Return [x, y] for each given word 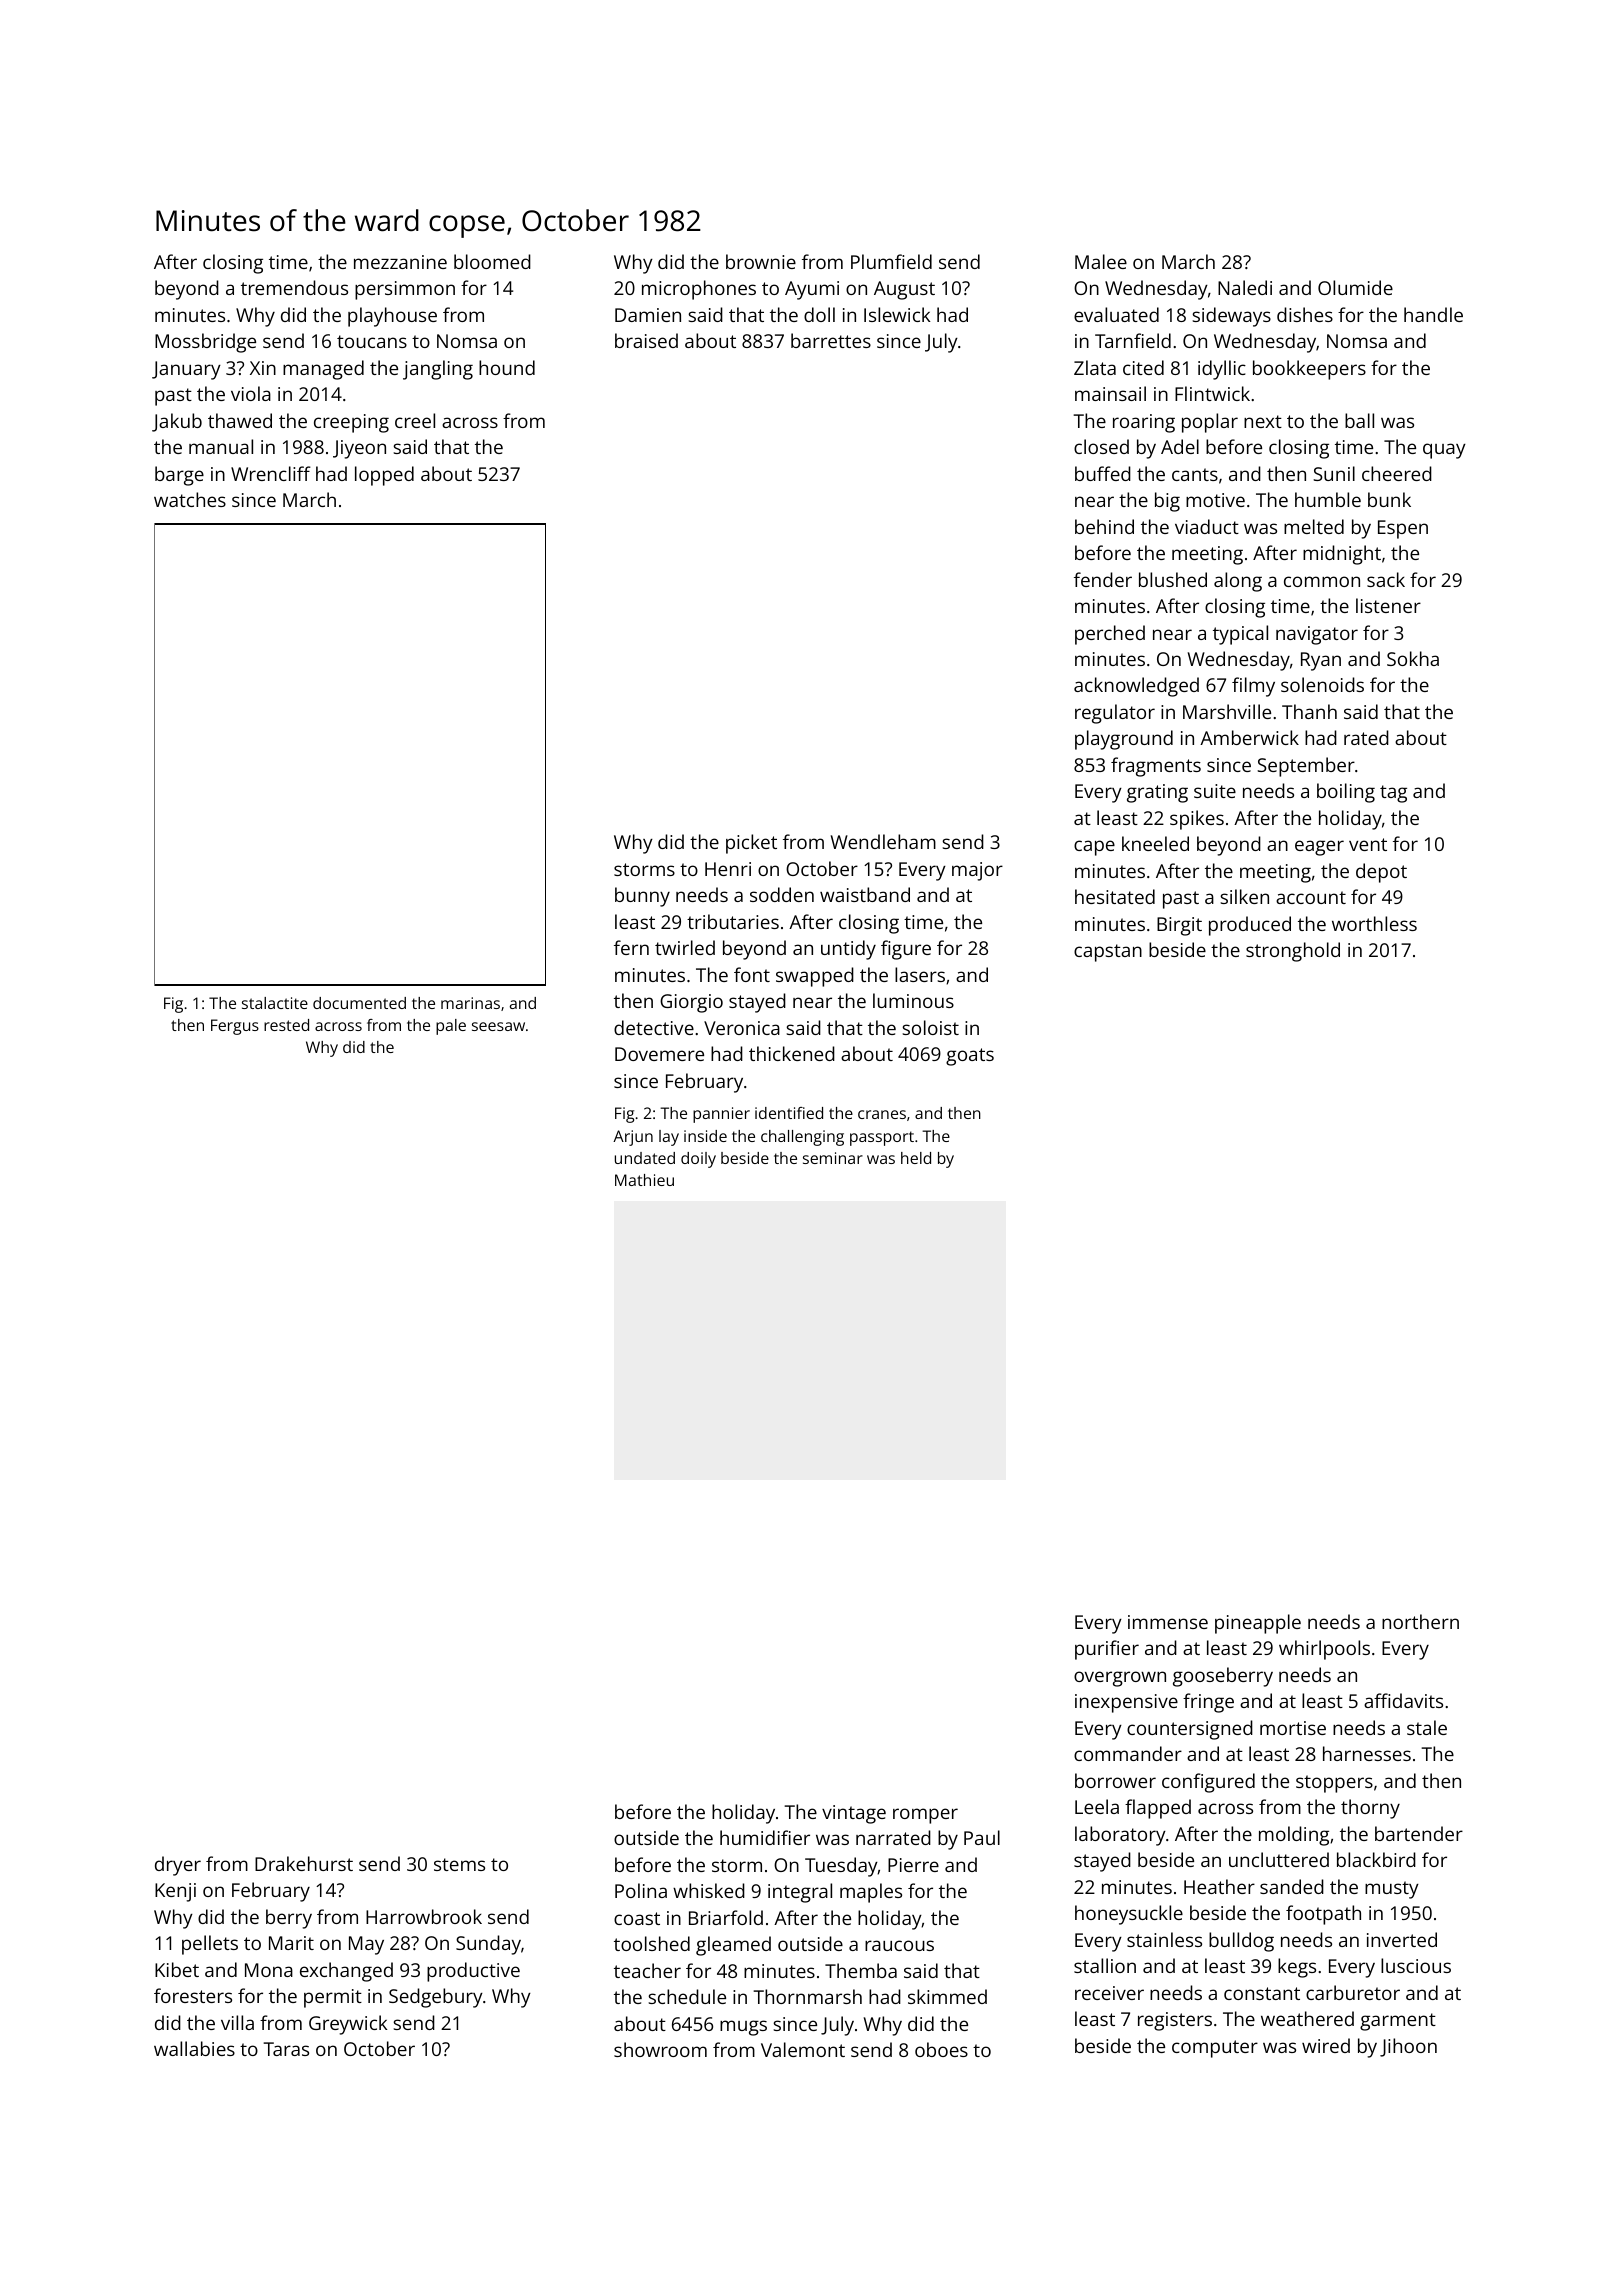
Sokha [1413, 658]
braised [646, 340]
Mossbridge [205, 343]
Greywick [348, 2025]
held [916, 1158]
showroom [660, 2049]
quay [1444, 451]
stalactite [275, 1003]
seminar [833, 1158]
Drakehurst [304, 1863]
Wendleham [883, 841]
